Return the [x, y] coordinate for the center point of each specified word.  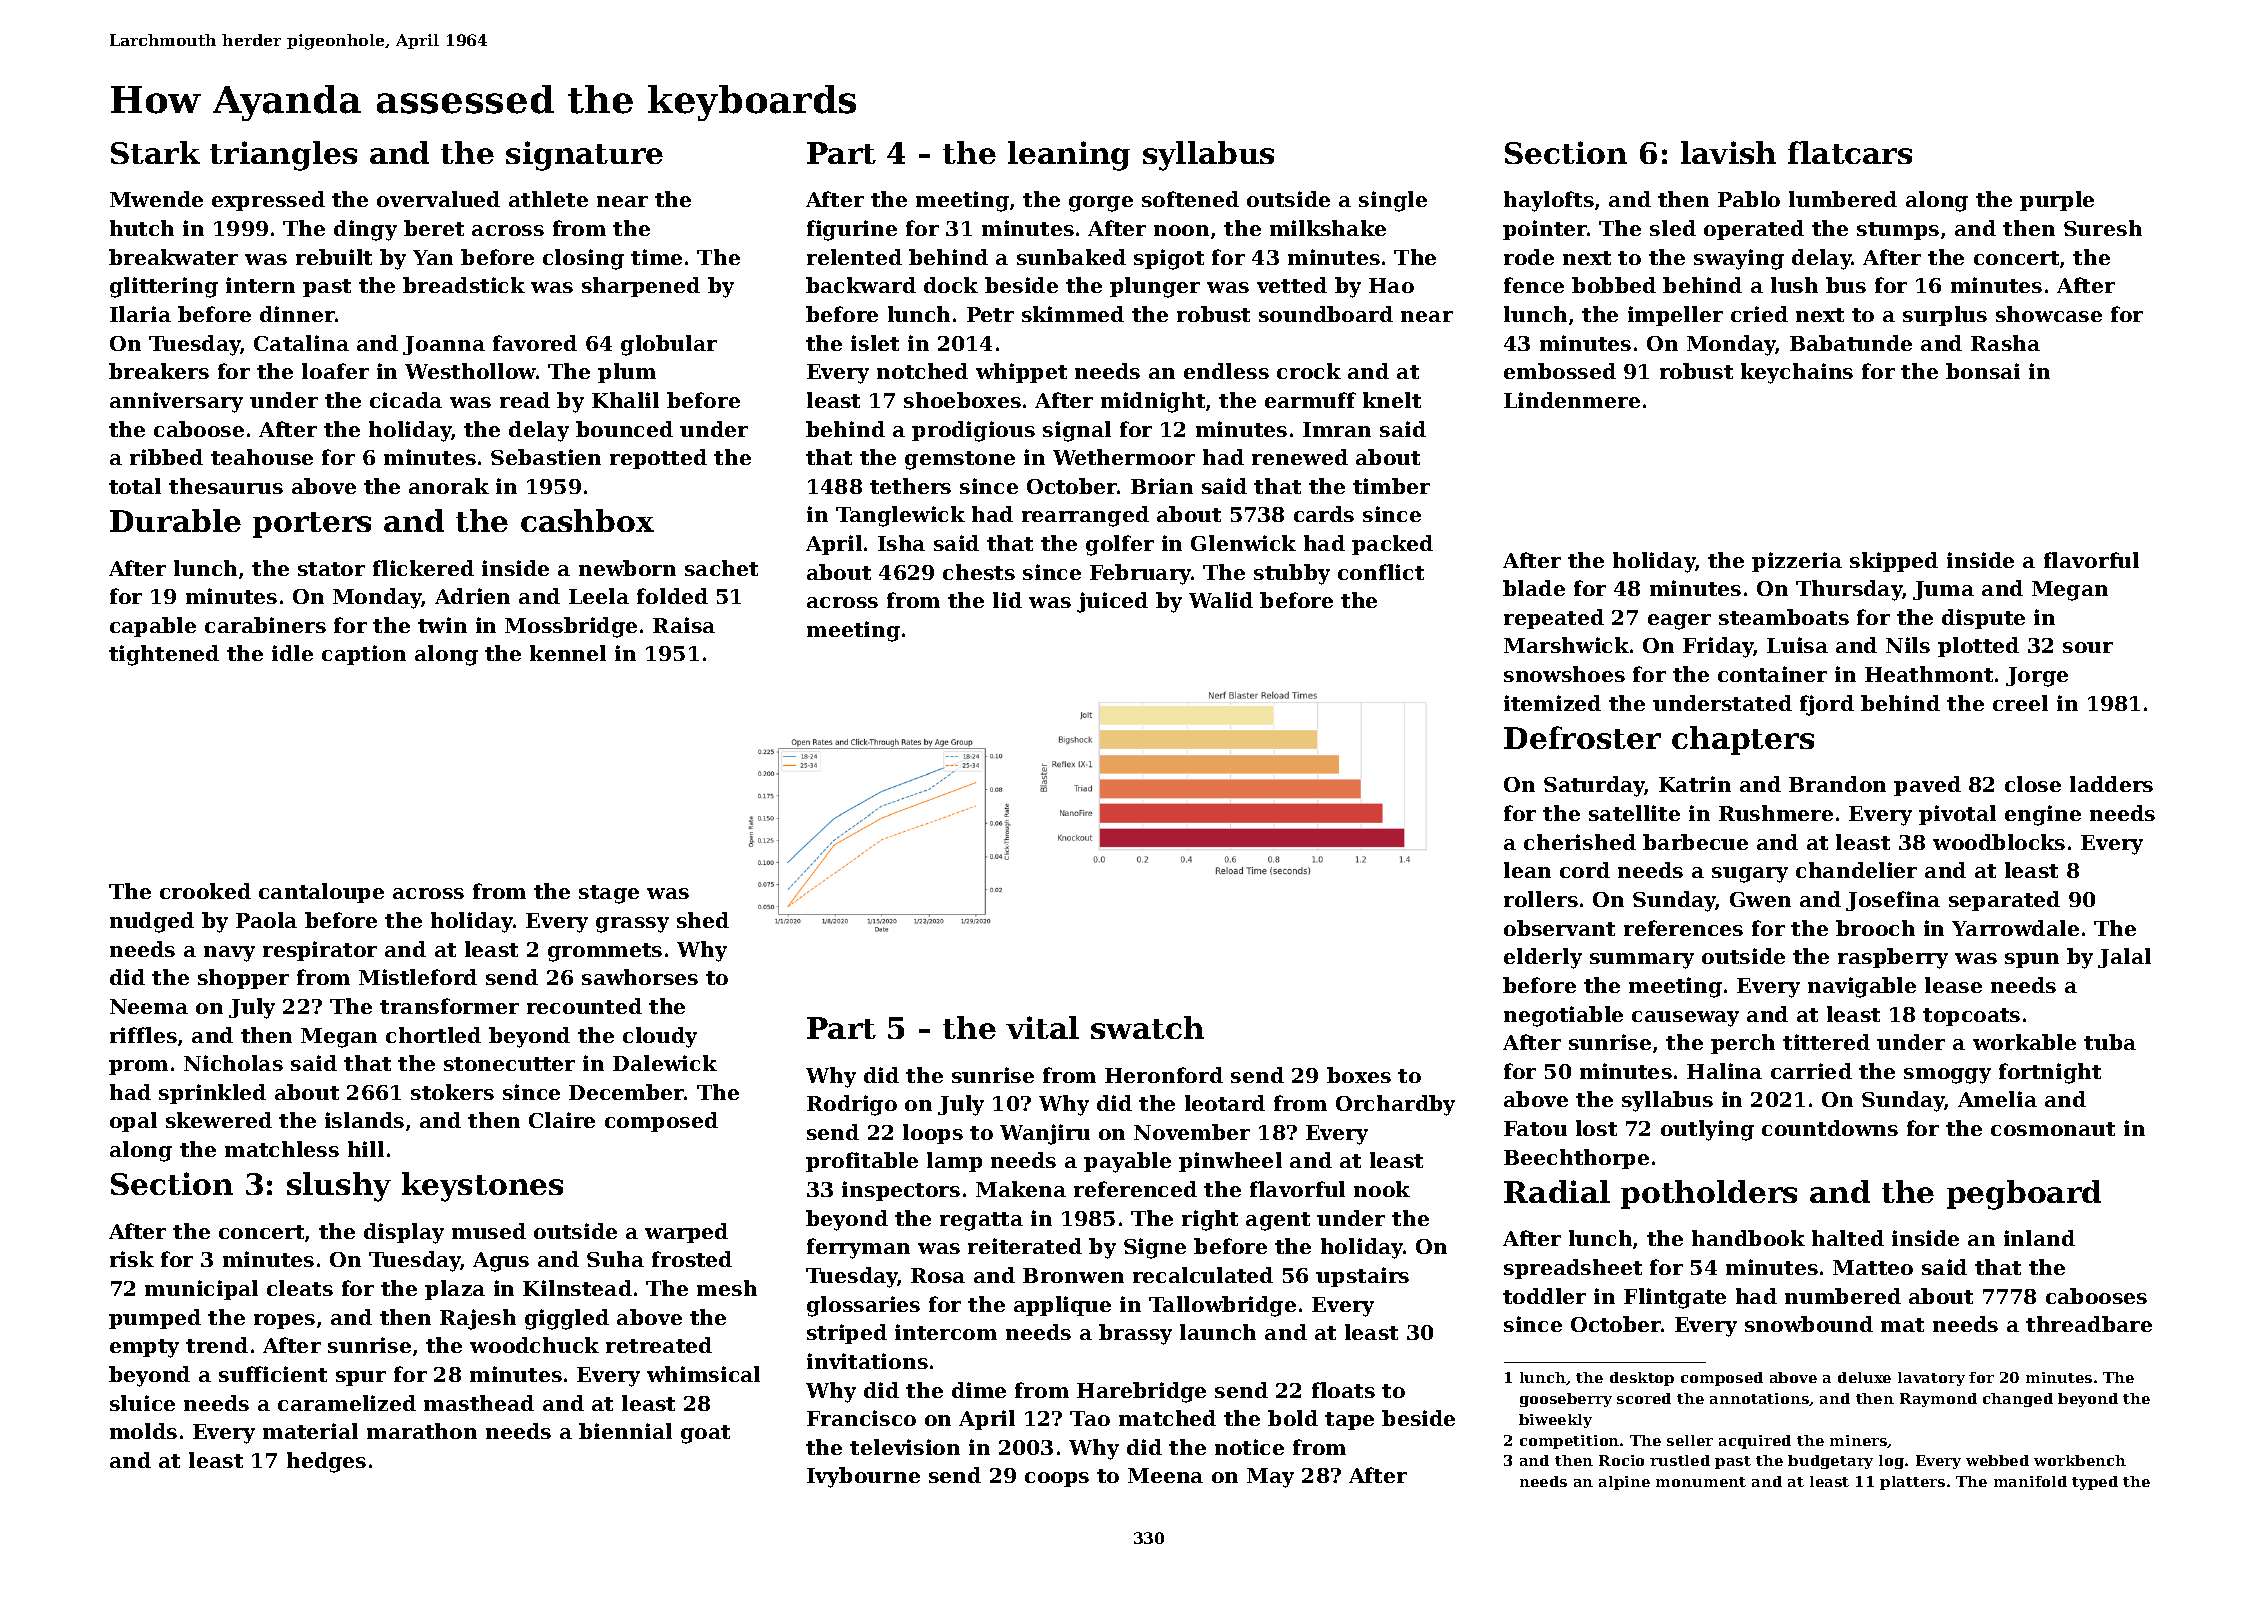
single [1393, 201]
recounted [584, 1006]
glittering [164, 287]
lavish [1728, 152]
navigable [1862, 987]
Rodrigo [852, 1105]
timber [1391, 486]
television [905, 1447]
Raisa [684, 625]
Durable [175, 520]
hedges [326, 1462]
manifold [2030, 1481]
